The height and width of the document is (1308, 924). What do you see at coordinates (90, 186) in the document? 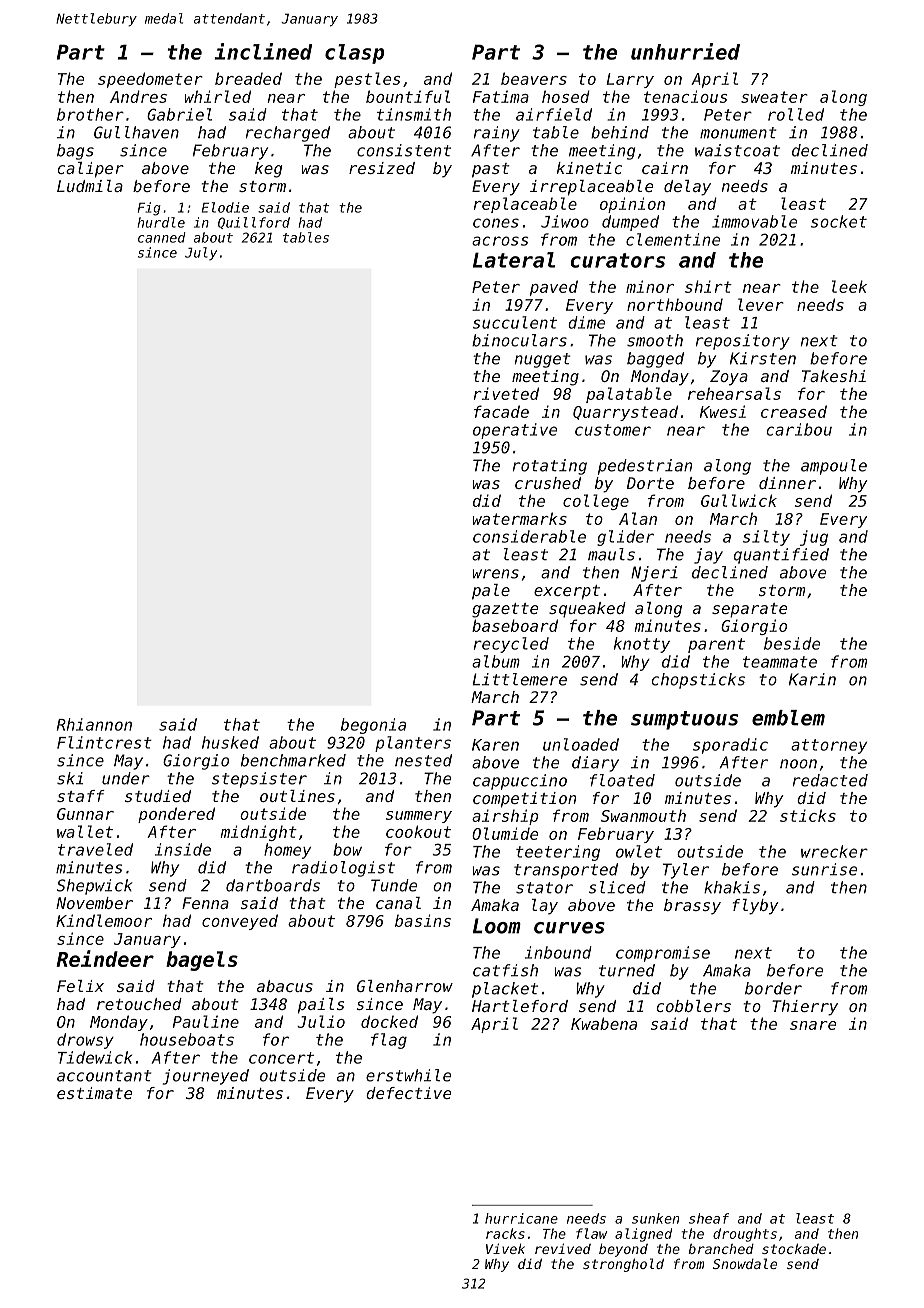
I see `Ludmila` at bounding box center [90, 186].
